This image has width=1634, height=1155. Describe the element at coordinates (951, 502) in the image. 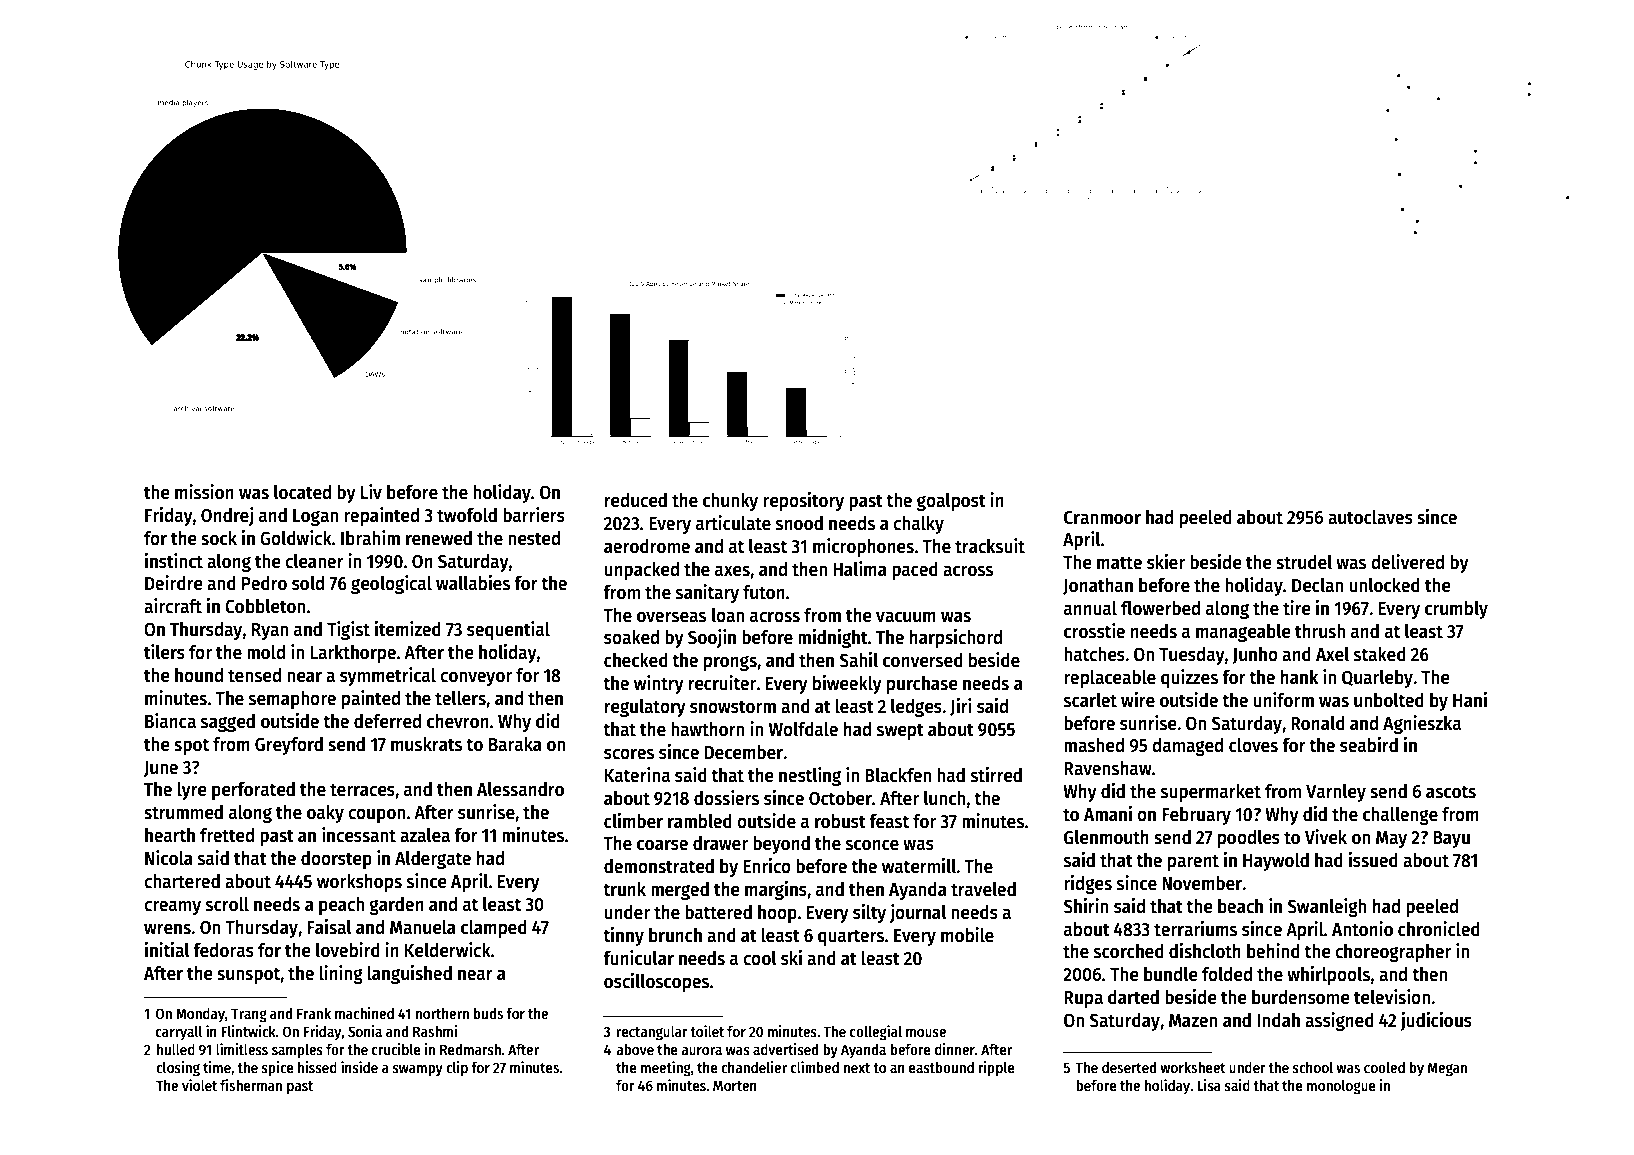

I see `goalpost` at that location.
